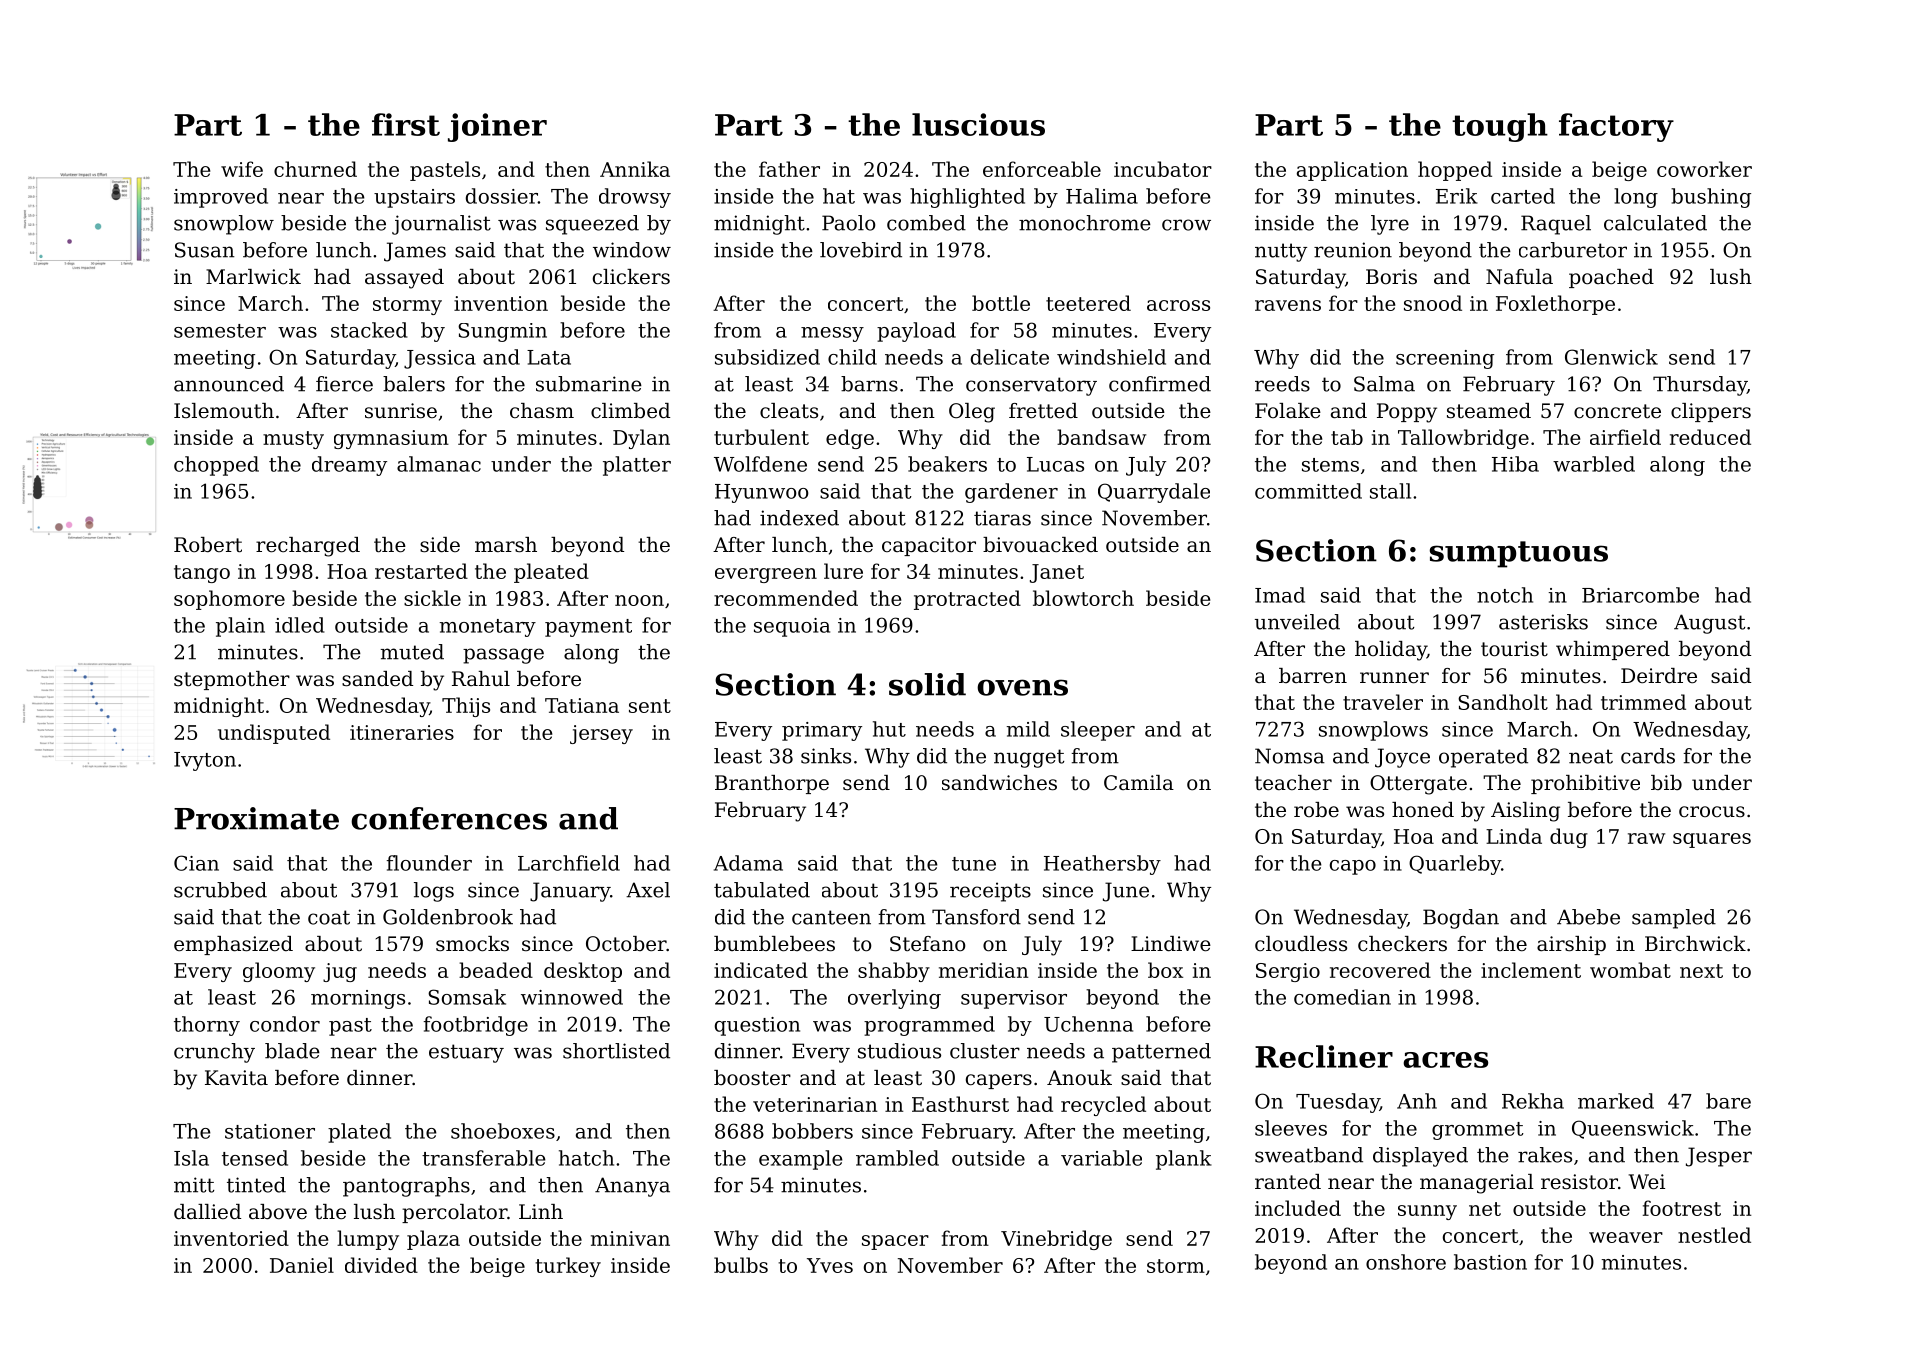  What do you see at coordinates (1659, 676) in the screenshot?
I see `Deirdre` at bounding box center [1659, 676].
